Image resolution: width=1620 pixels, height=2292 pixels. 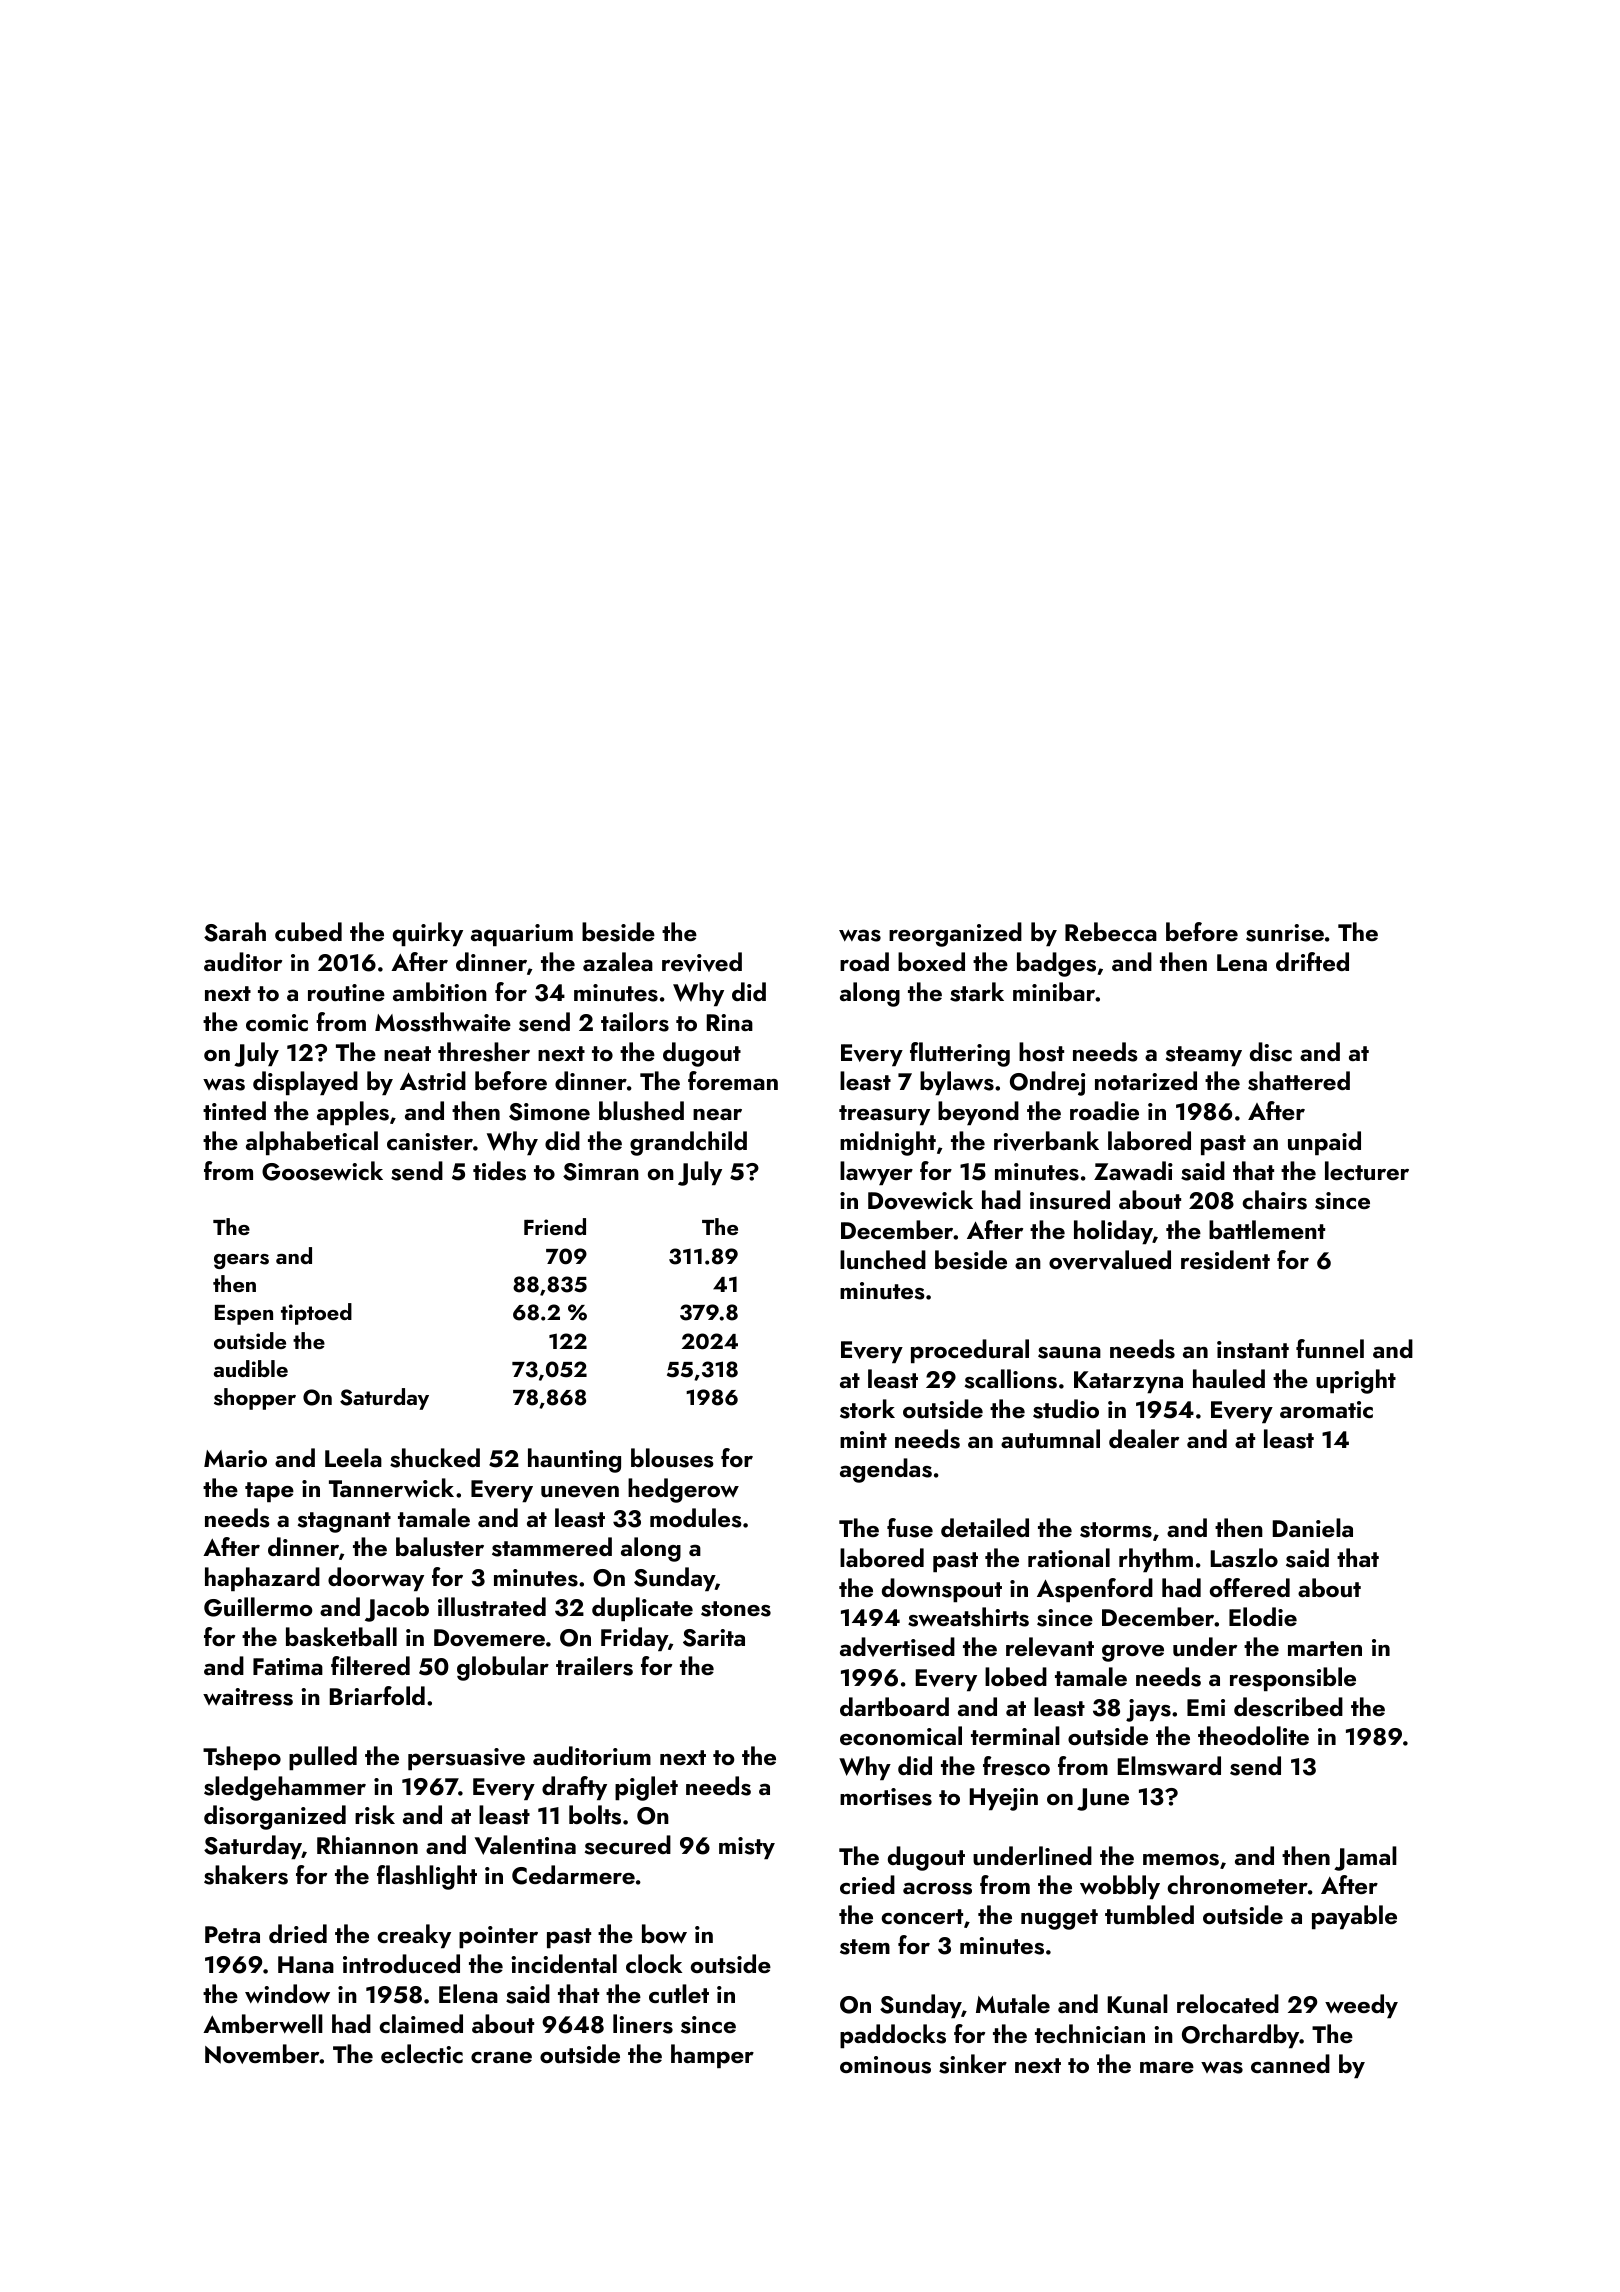 What do you see at coordinates (883, 1259) in the image?
I see `lunched` at bounding box center [883, 1259].
